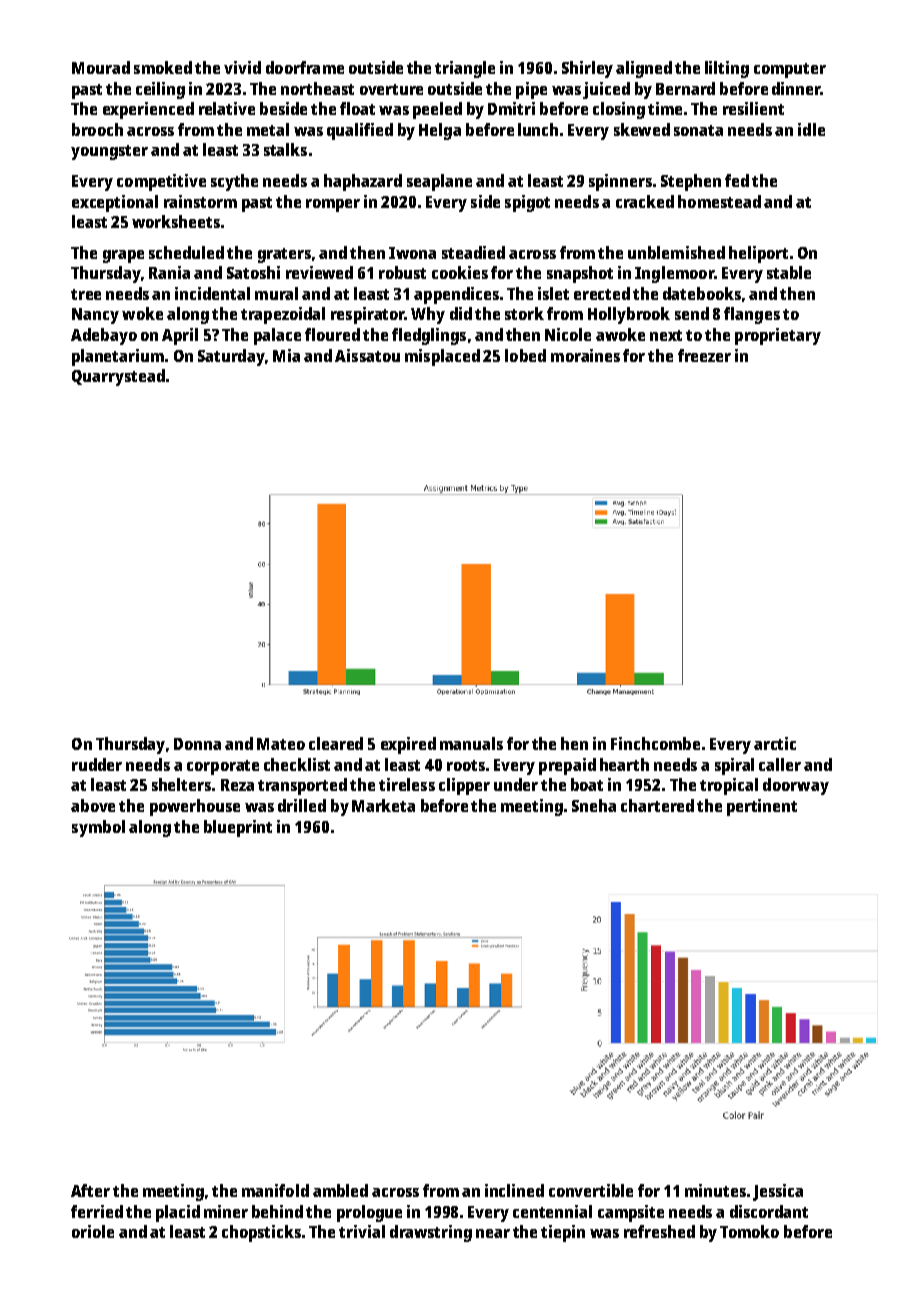 The height and width of the page is (1316, 908). Describe the element at coordinates (587, 69) in the page. I see `Shirley` at that location.
